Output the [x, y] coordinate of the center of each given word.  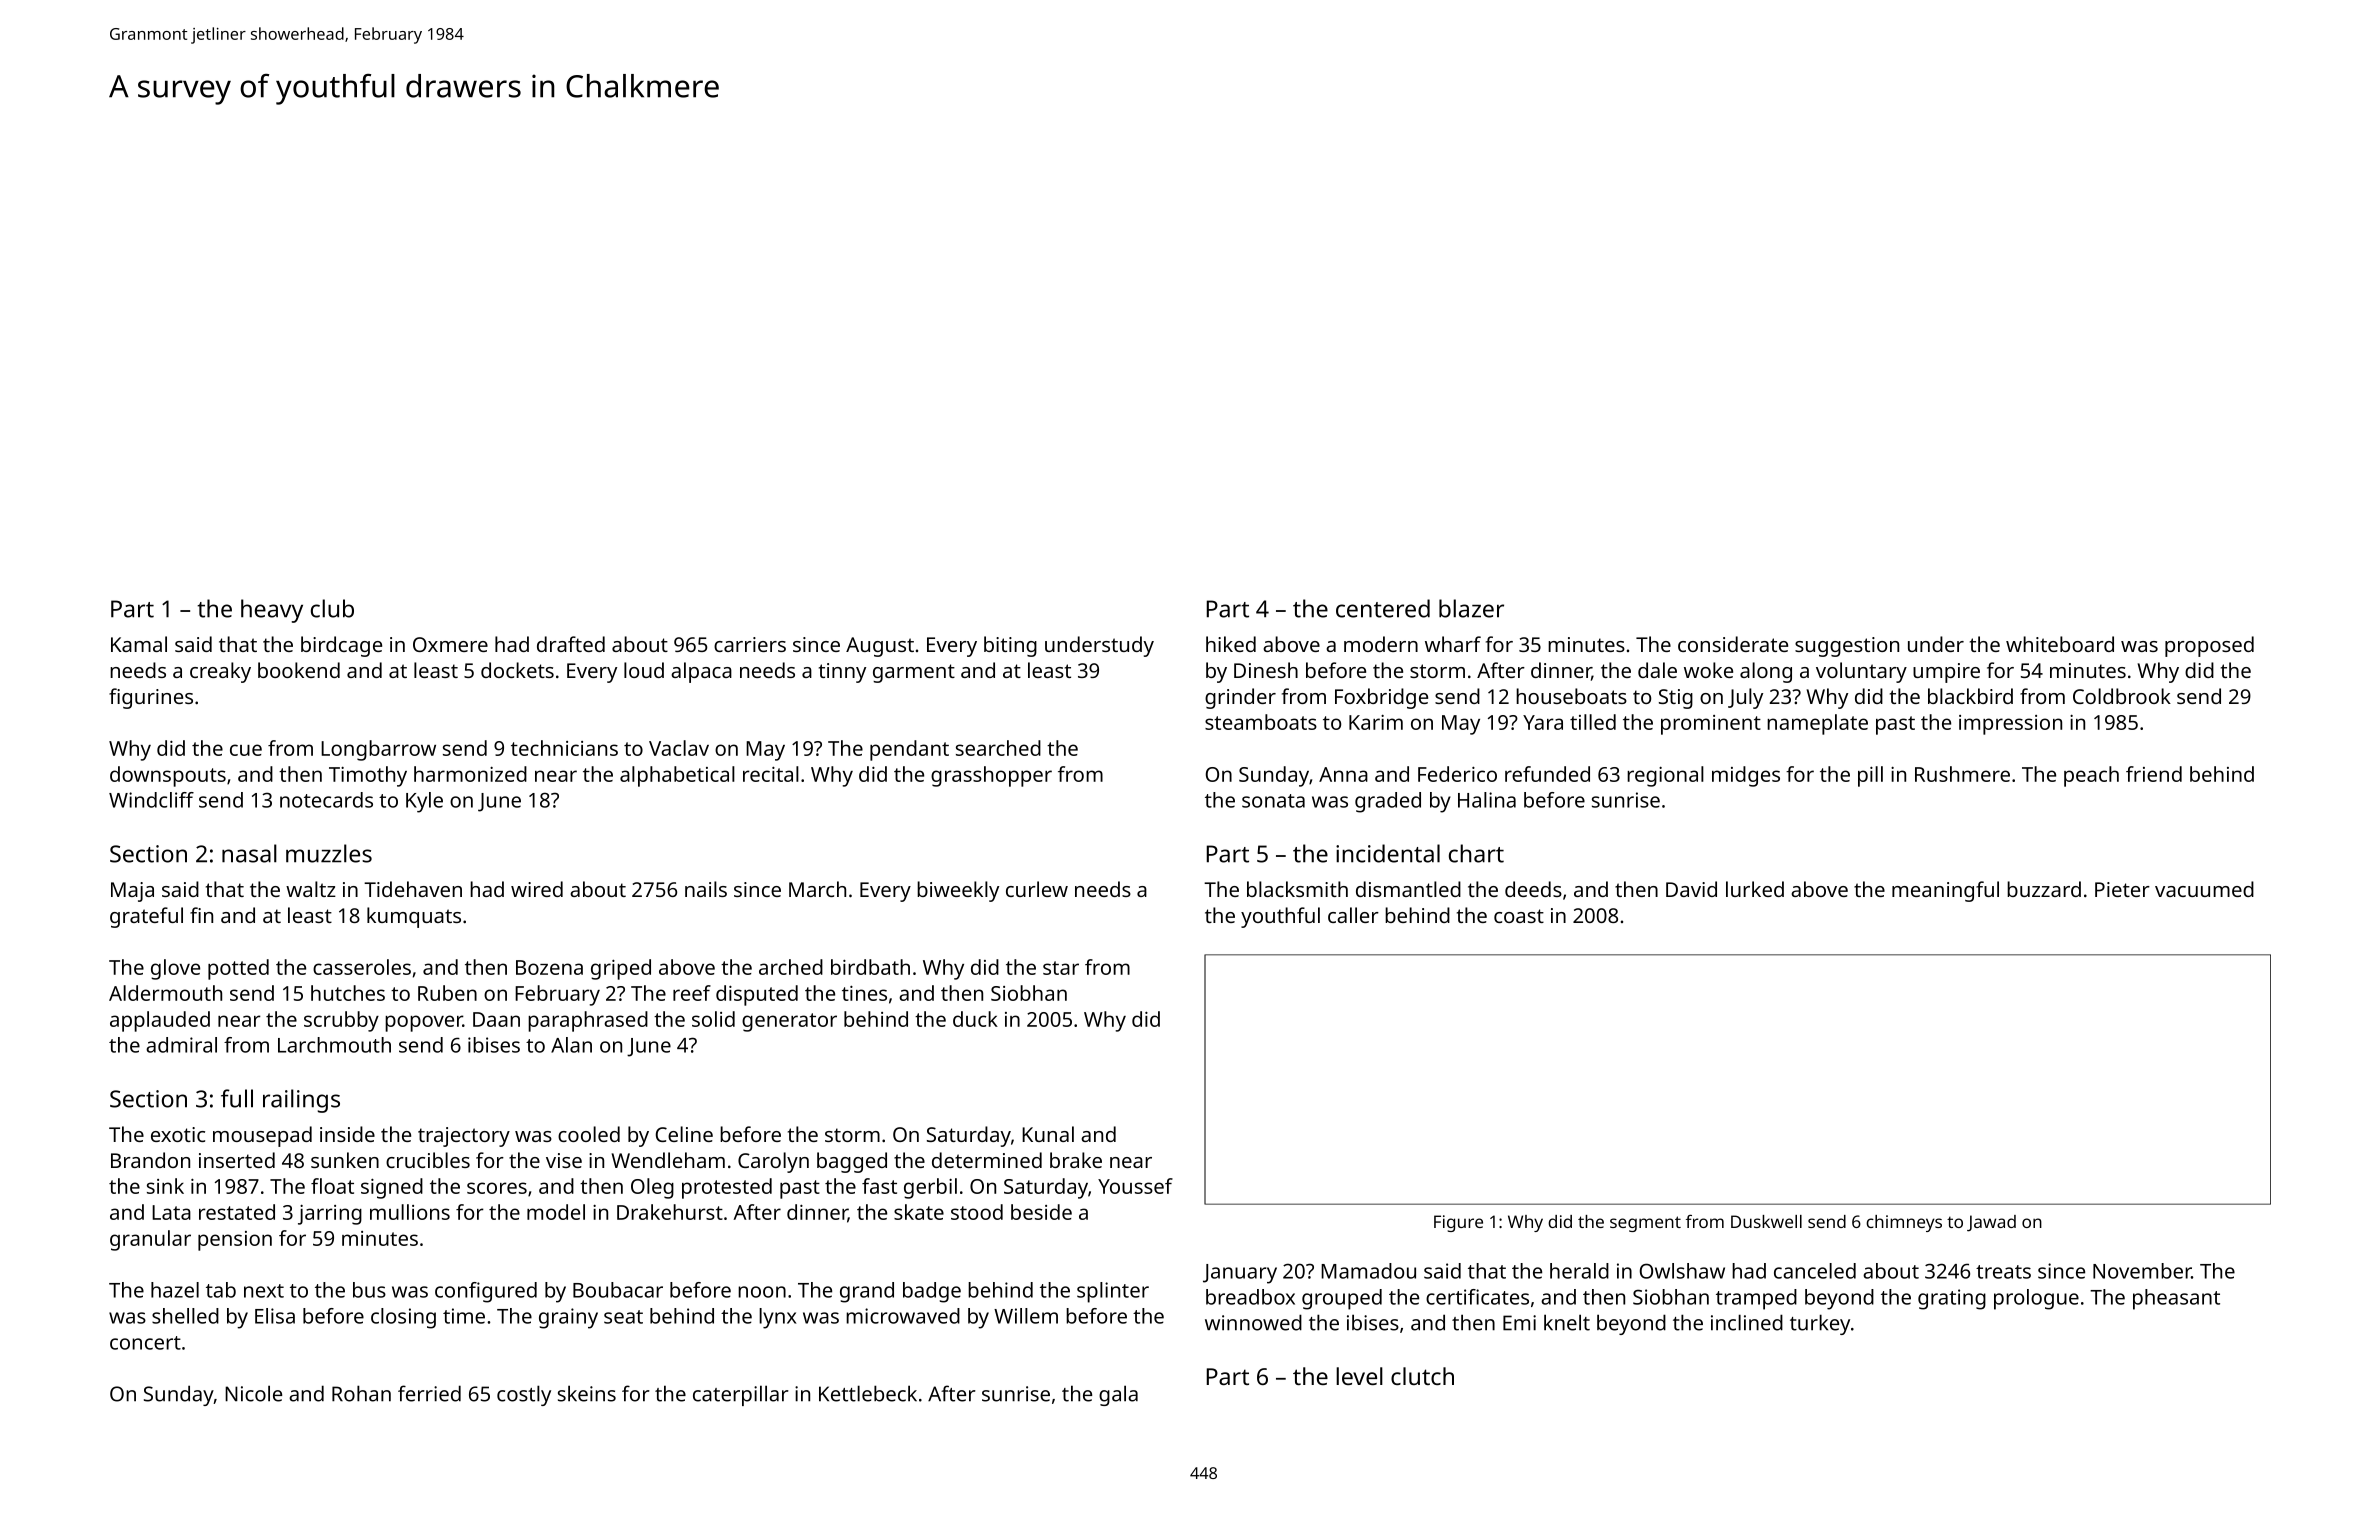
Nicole [253, 1393]
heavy [272, 611]
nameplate [1817, 724]
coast [1519, 916]
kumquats [414, 917]
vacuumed [2204, 889]
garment [914, 673]
